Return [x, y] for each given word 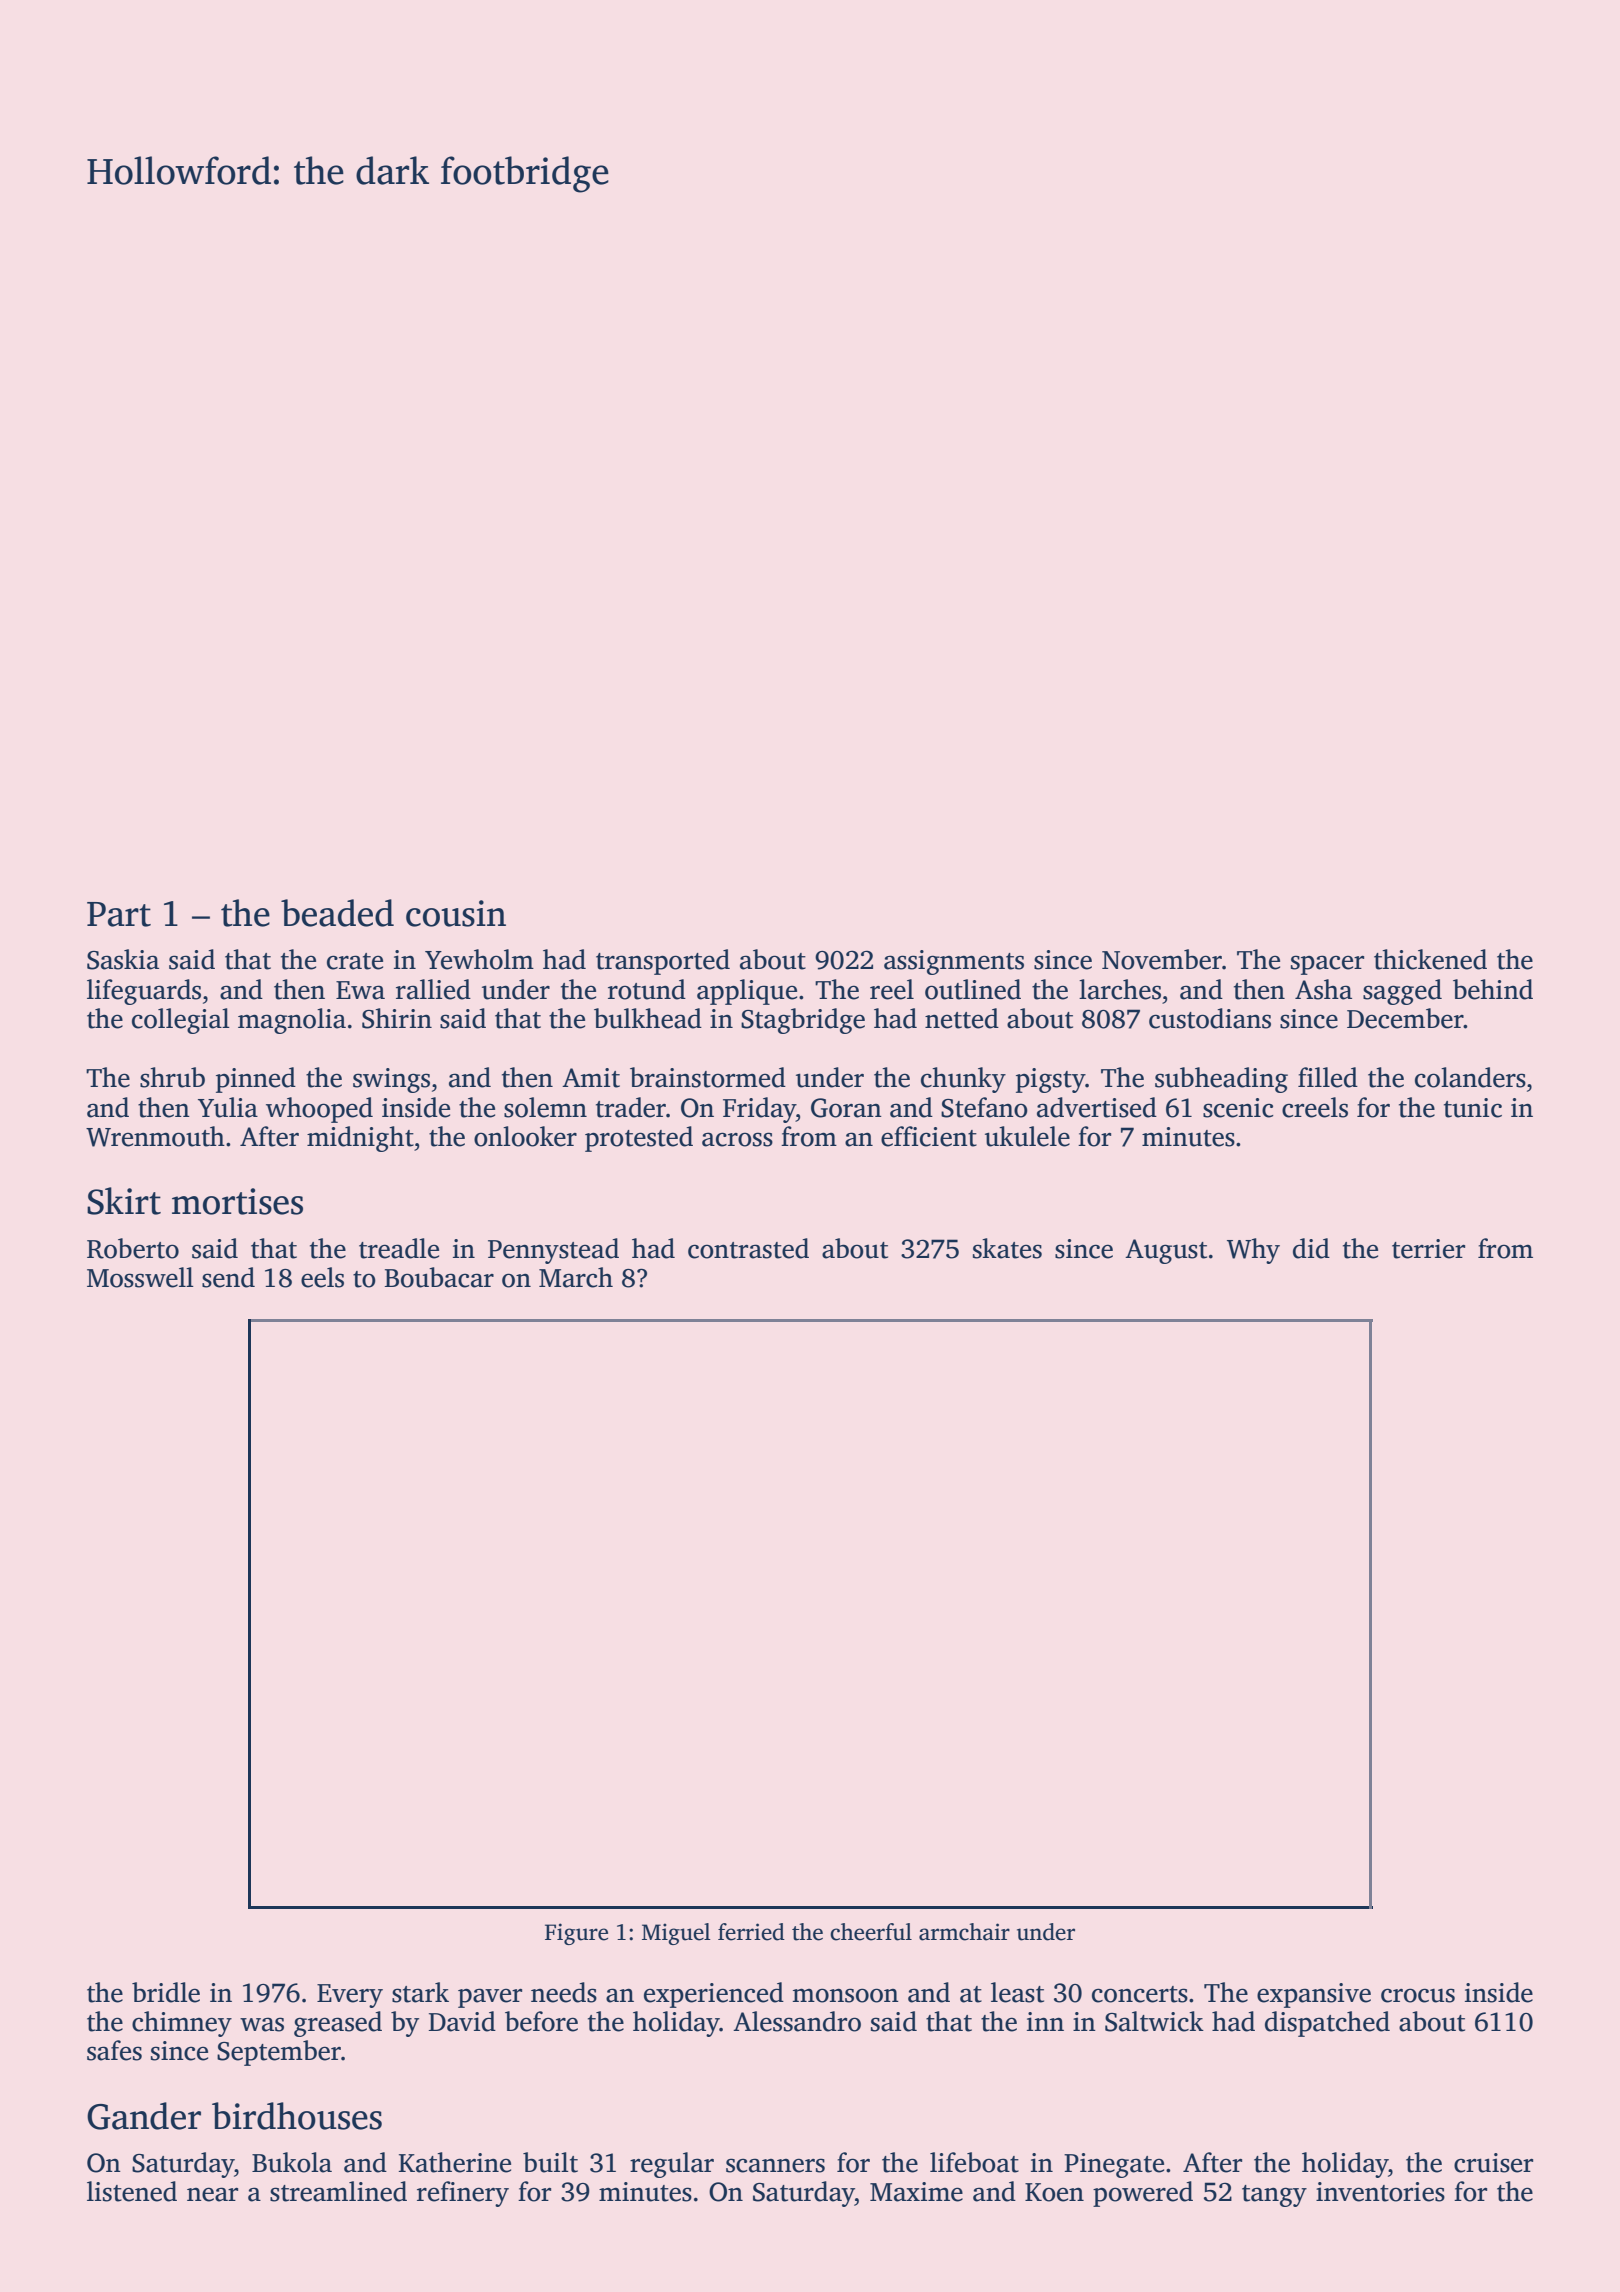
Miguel [676, 1934]
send [228, 1277]
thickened [1430, 959]
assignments [954, 962]
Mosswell [140, 1277]
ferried [751, 1932]
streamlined [338, 2191]
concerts [1140, 1994]
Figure [576, 1934]
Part [119, 914]
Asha [1323, 989]
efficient [929, 1136]
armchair [964, 1932]
